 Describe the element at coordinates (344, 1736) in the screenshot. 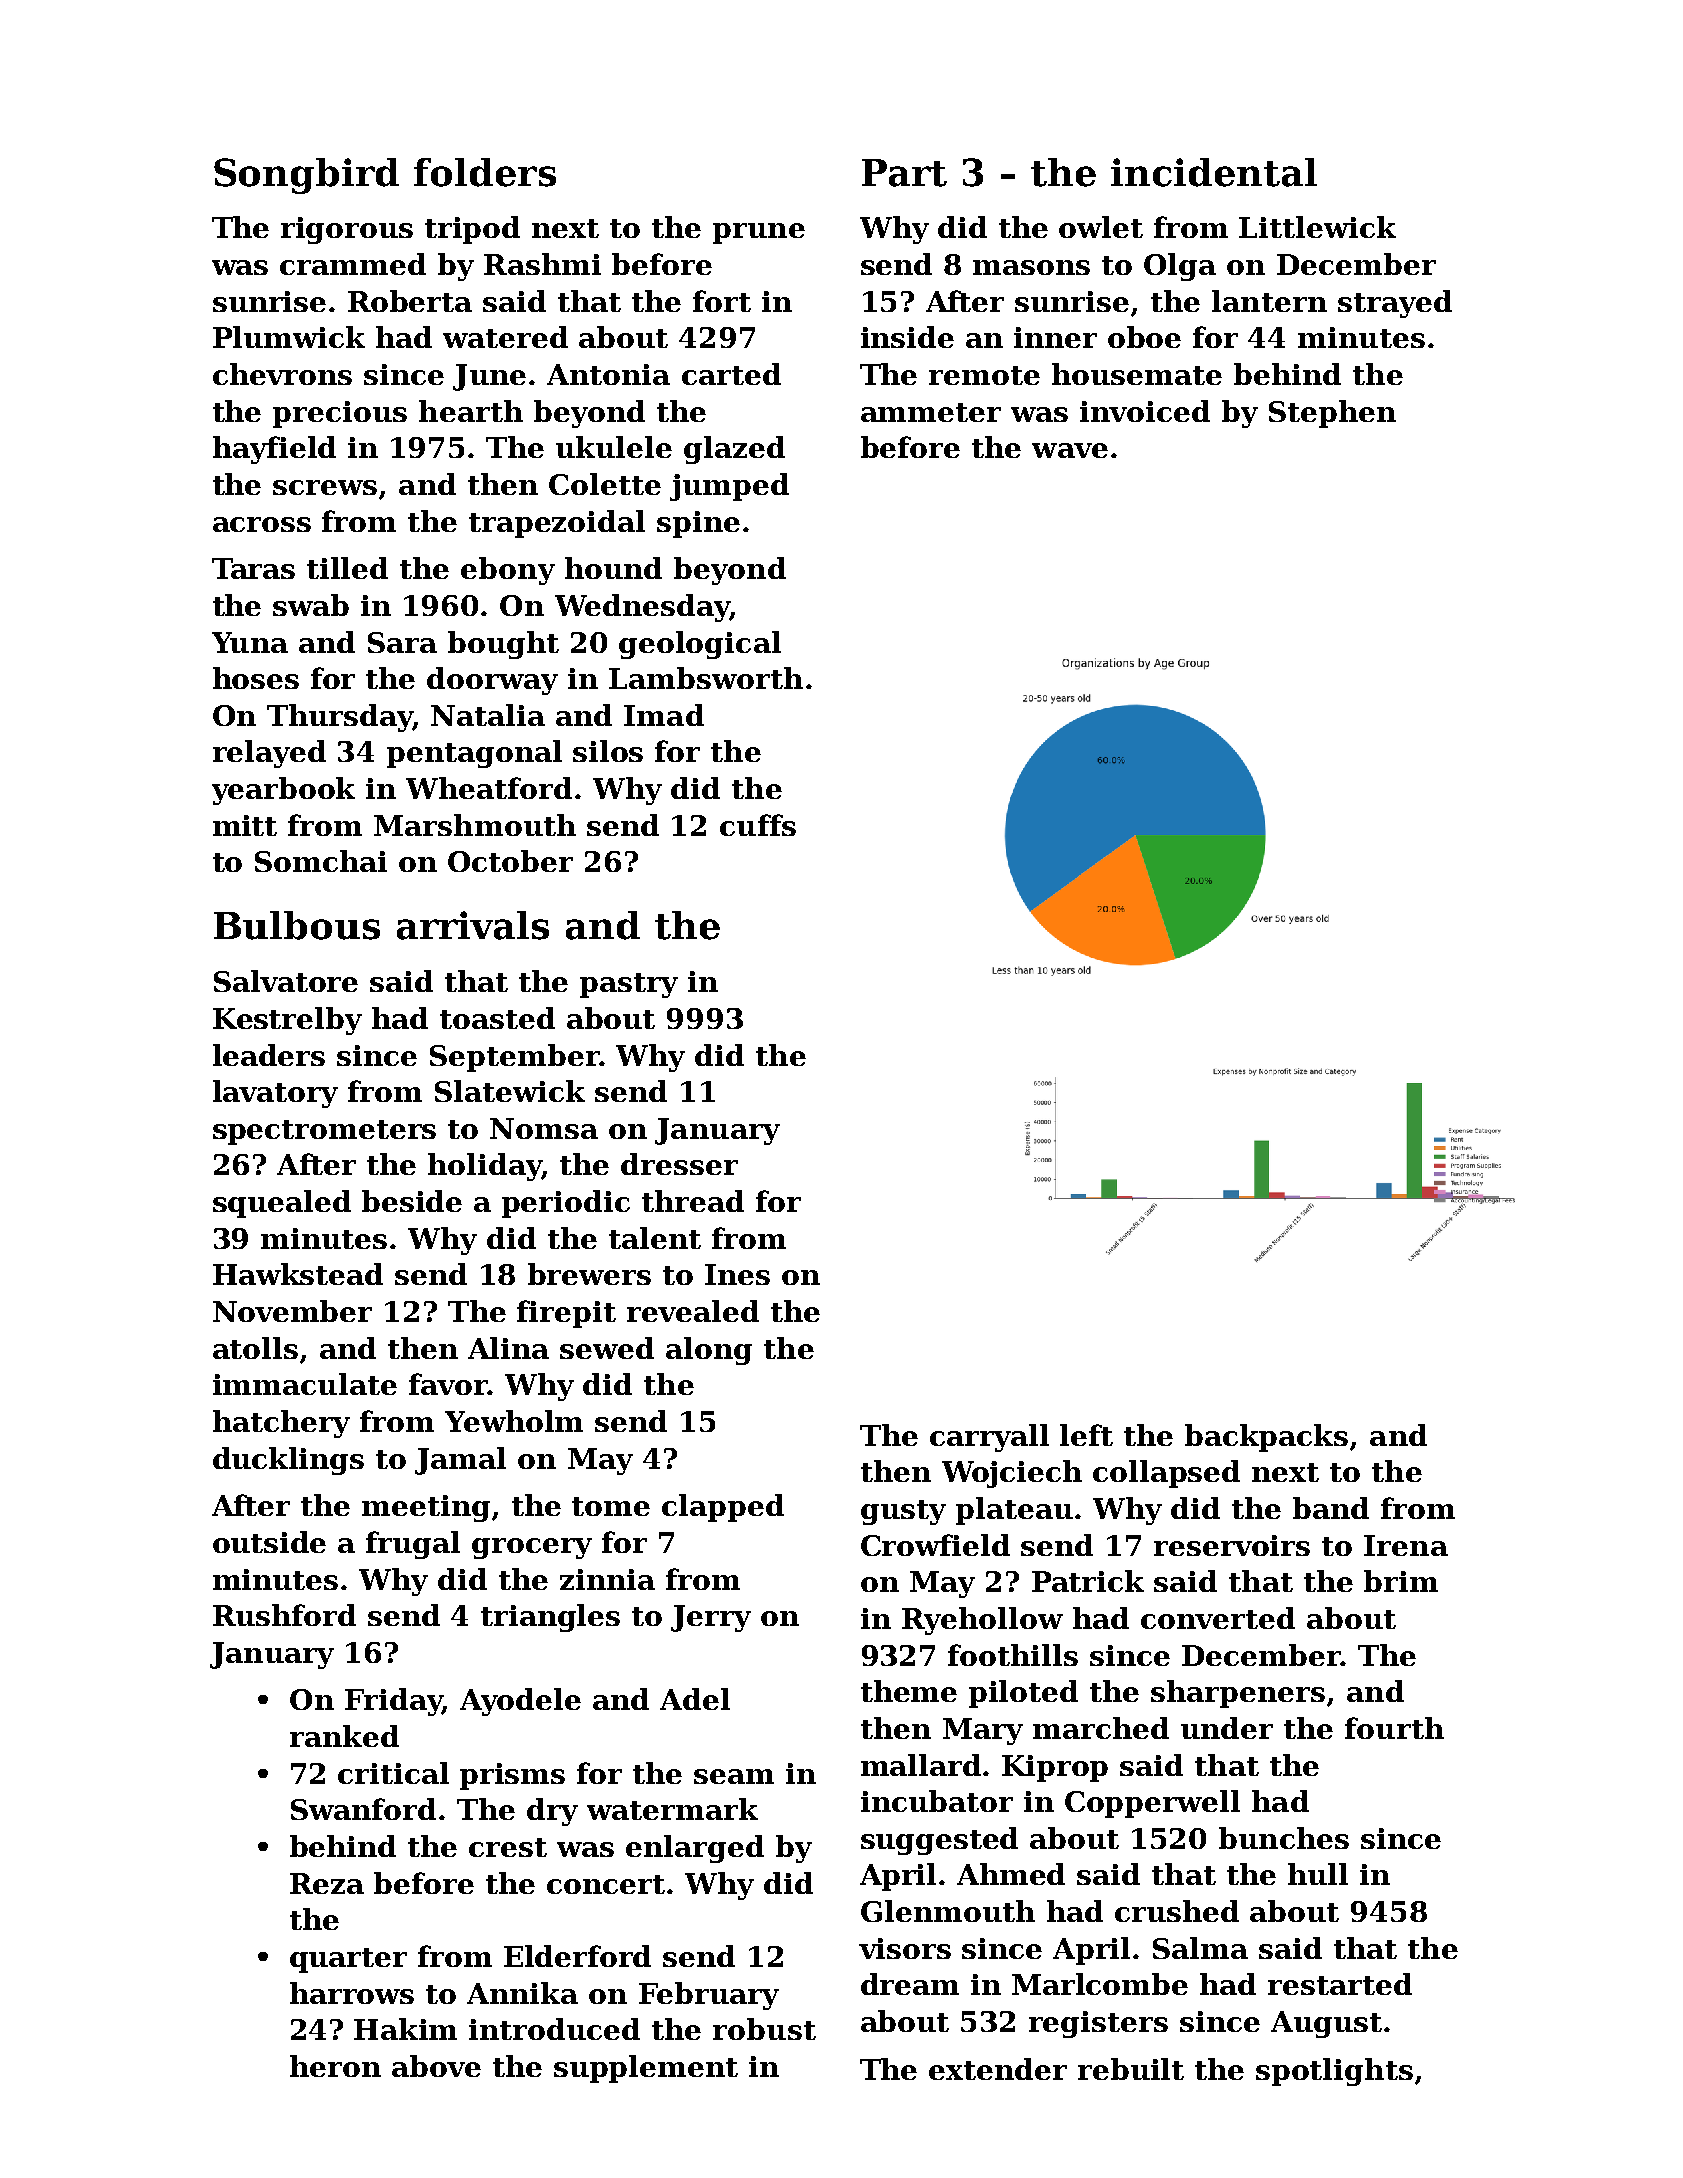

I see `ranked` at that location.
